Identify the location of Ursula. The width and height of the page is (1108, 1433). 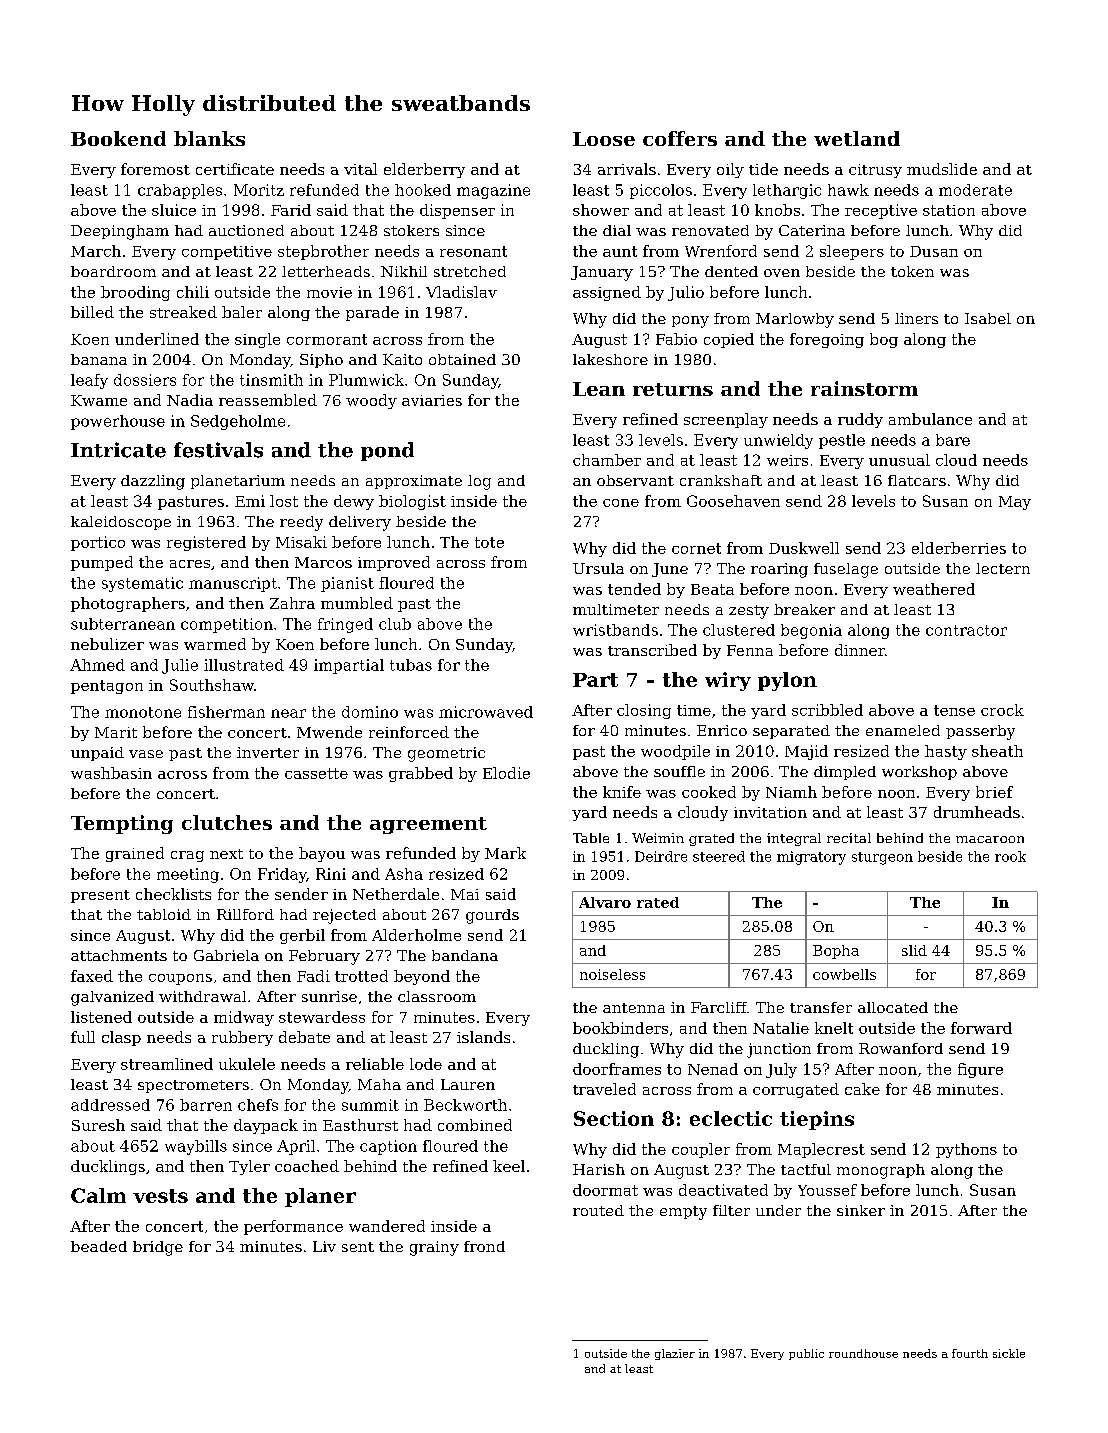
(598, 568).
